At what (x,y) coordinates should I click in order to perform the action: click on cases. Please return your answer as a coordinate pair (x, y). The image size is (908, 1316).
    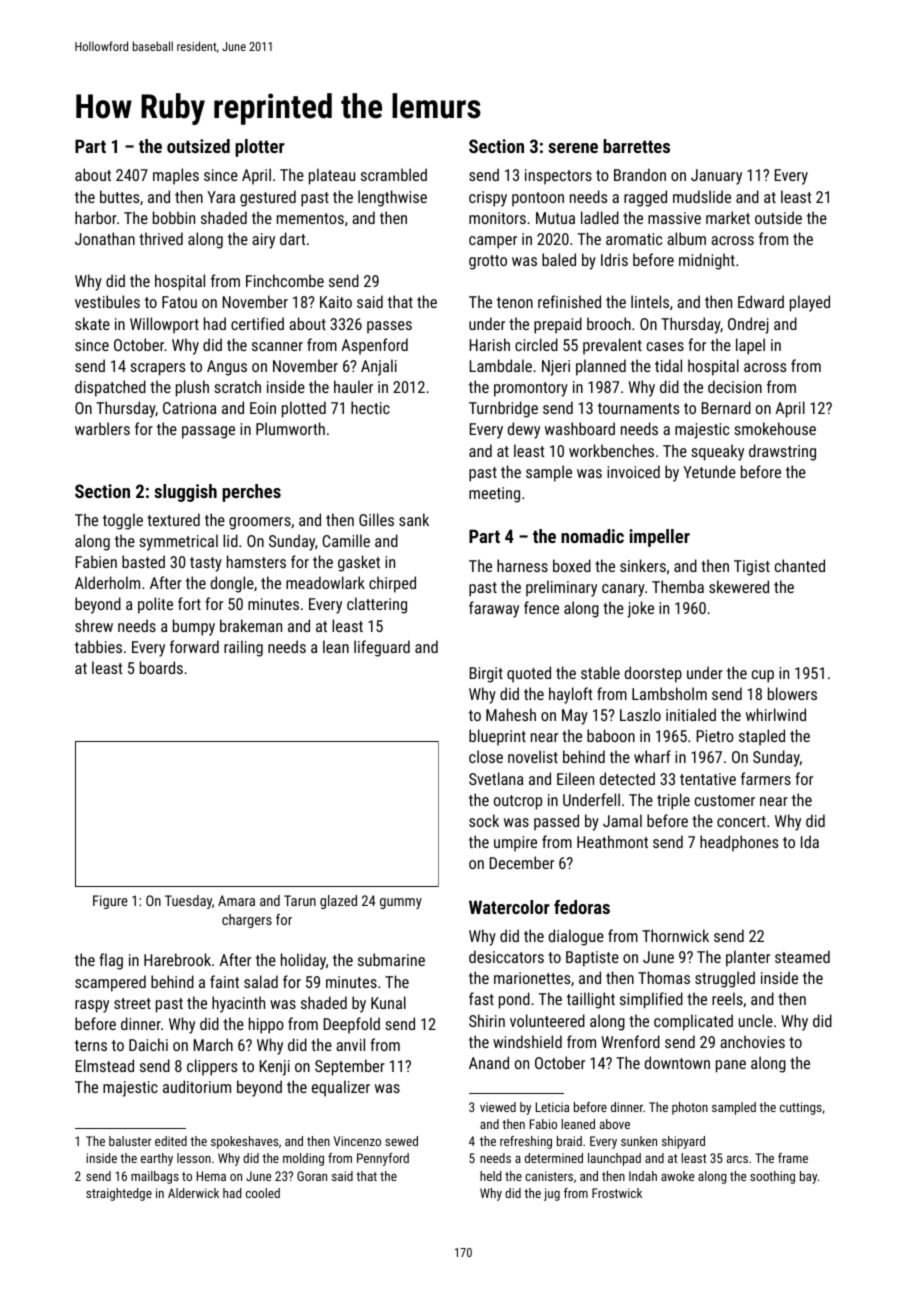
    Looking at the image, I should click on (665, 346).
